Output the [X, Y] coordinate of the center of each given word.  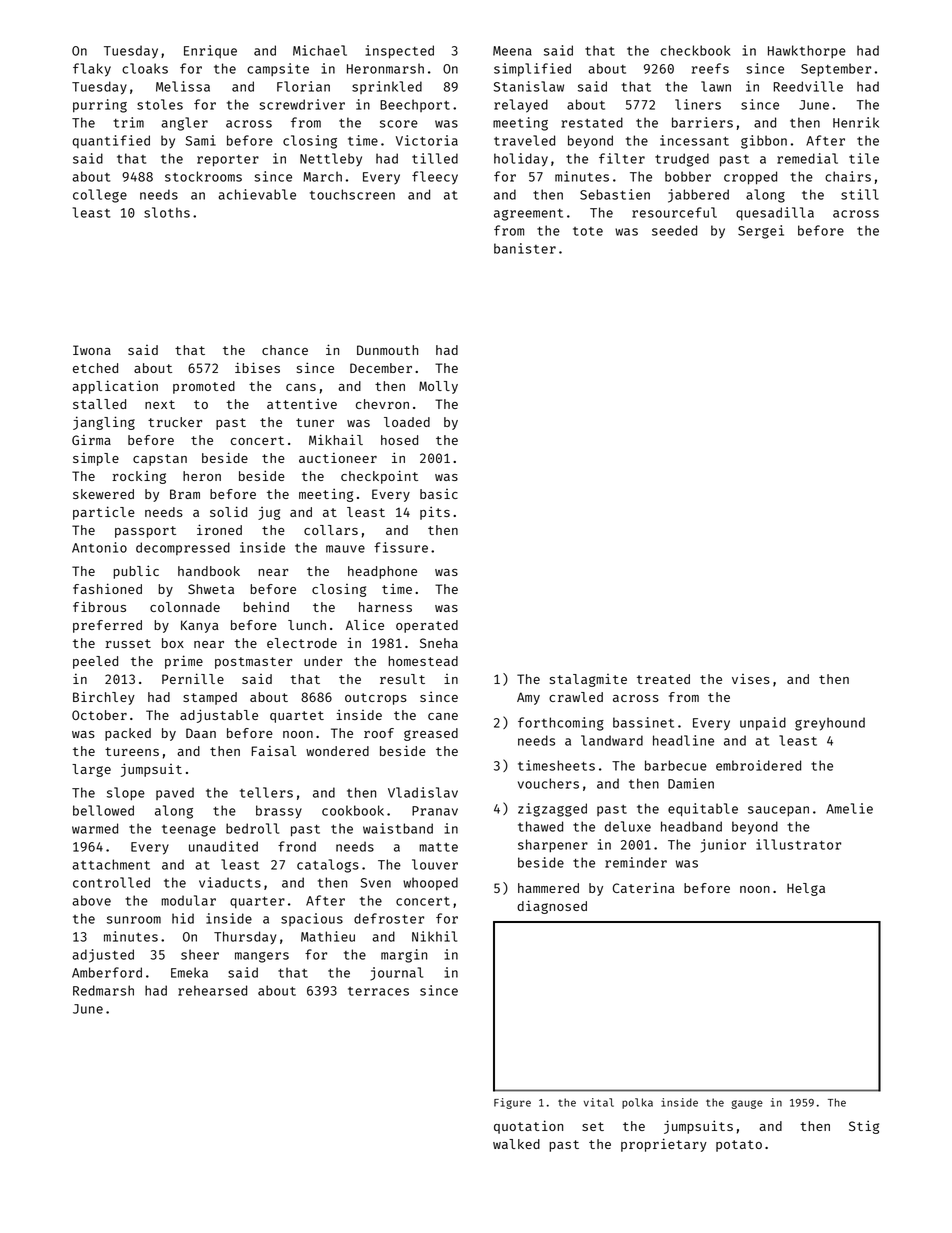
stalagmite [588, 680]
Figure [512, 1103]
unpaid [763, 723]
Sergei [761, 232]
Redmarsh [103, 990]
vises [751, 679]
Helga [806, 889]
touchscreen [352, 194]
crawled [576, 697]
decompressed [183, 548]
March [322, 176]
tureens [132, 751]
